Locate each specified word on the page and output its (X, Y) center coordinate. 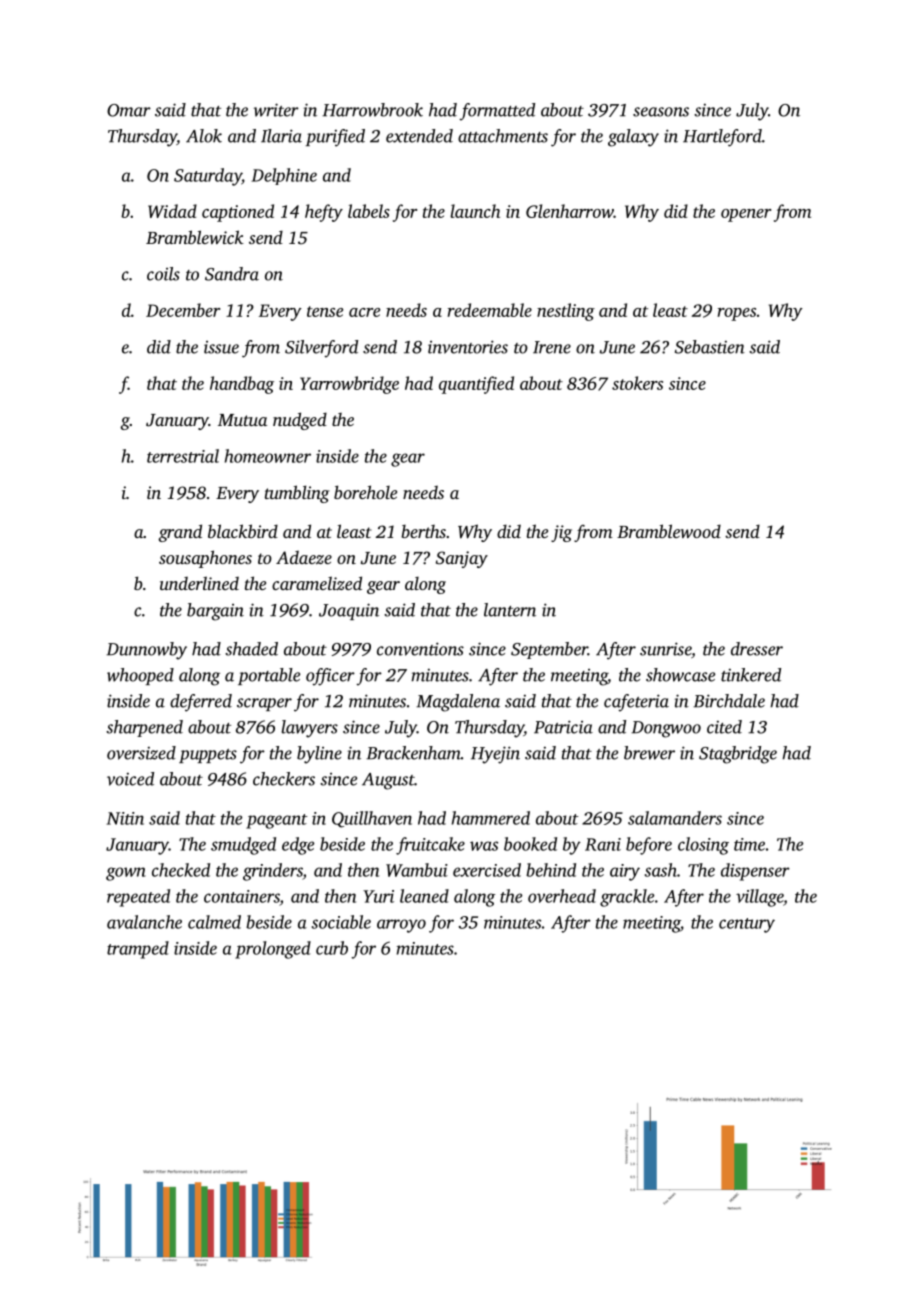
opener (746, 215)
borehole (365, 492)
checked (181, 870)
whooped (140, 676)
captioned (238, 213)
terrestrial (183, 456)
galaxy (633, 138)
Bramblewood (669, 531)
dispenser (755, 872)
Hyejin (495, 755)
